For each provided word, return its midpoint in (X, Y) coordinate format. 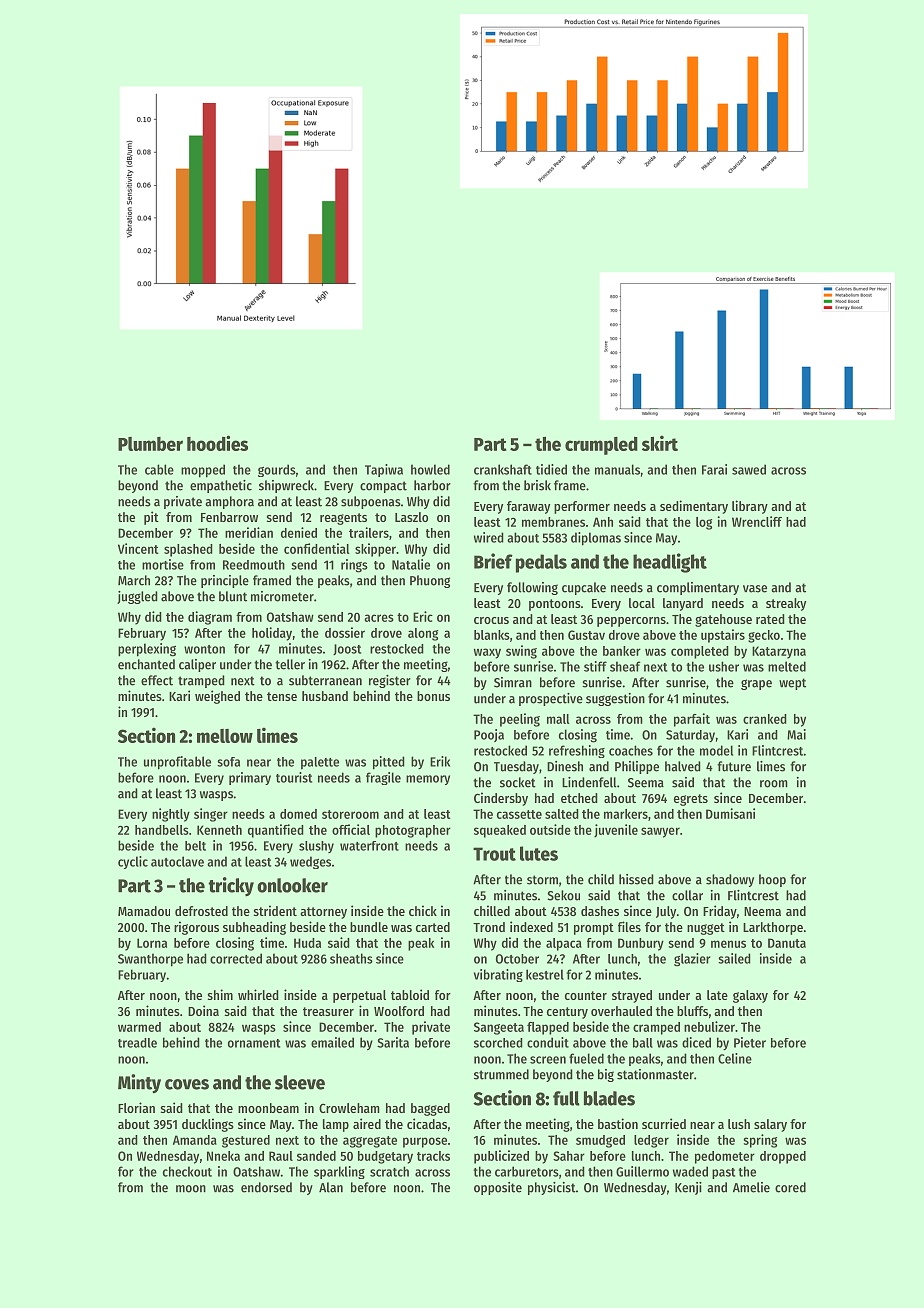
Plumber (150, 444)
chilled (492, 910)
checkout (187, 1171)
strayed (632, 996)
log (704, 523)
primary (250, 778)
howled (430, 469)
